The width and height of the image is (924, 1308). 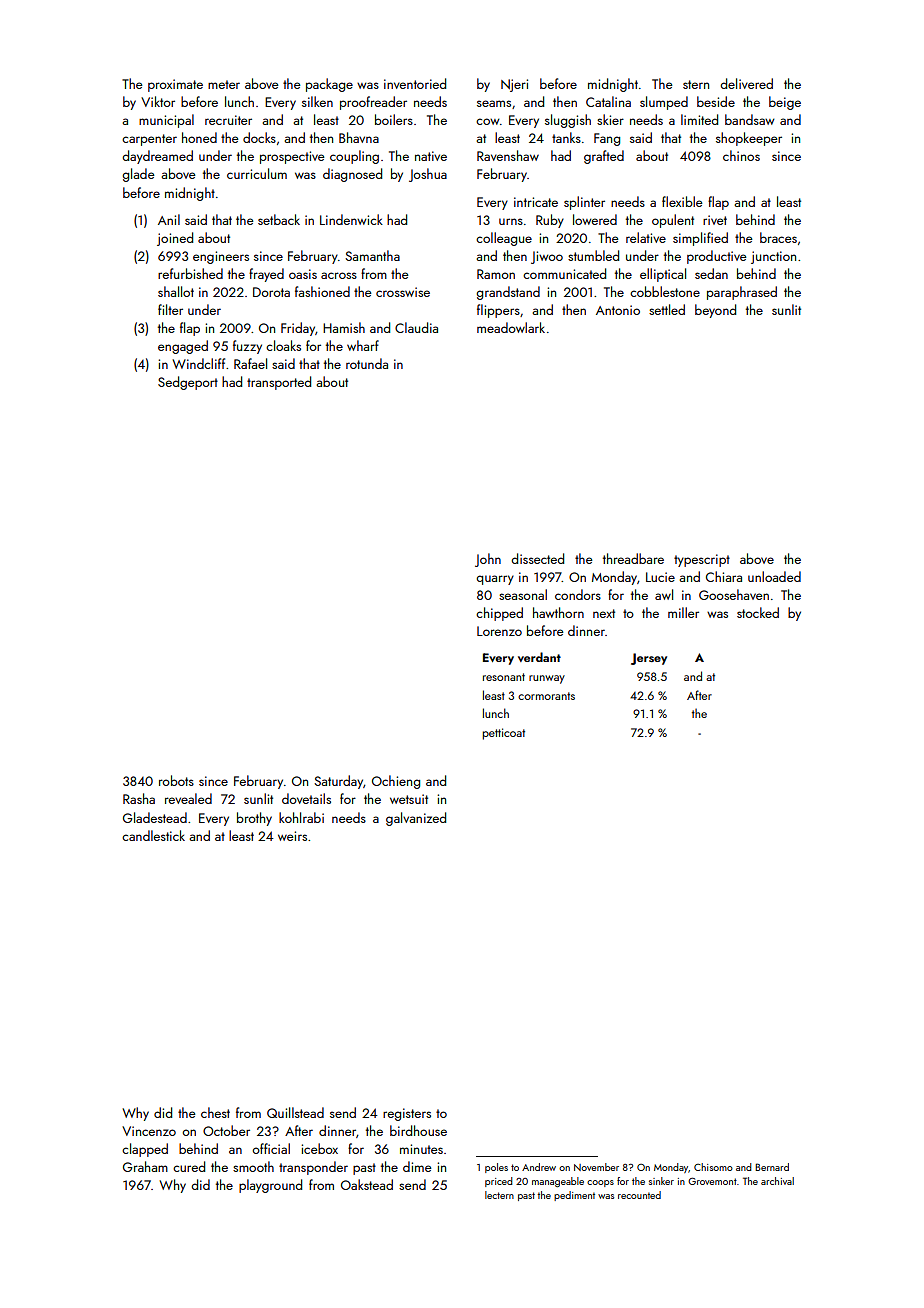 What do you see at coordinates (188, 383) in the image?
I see `Sedgeport` at bounding box center [188, 383].
